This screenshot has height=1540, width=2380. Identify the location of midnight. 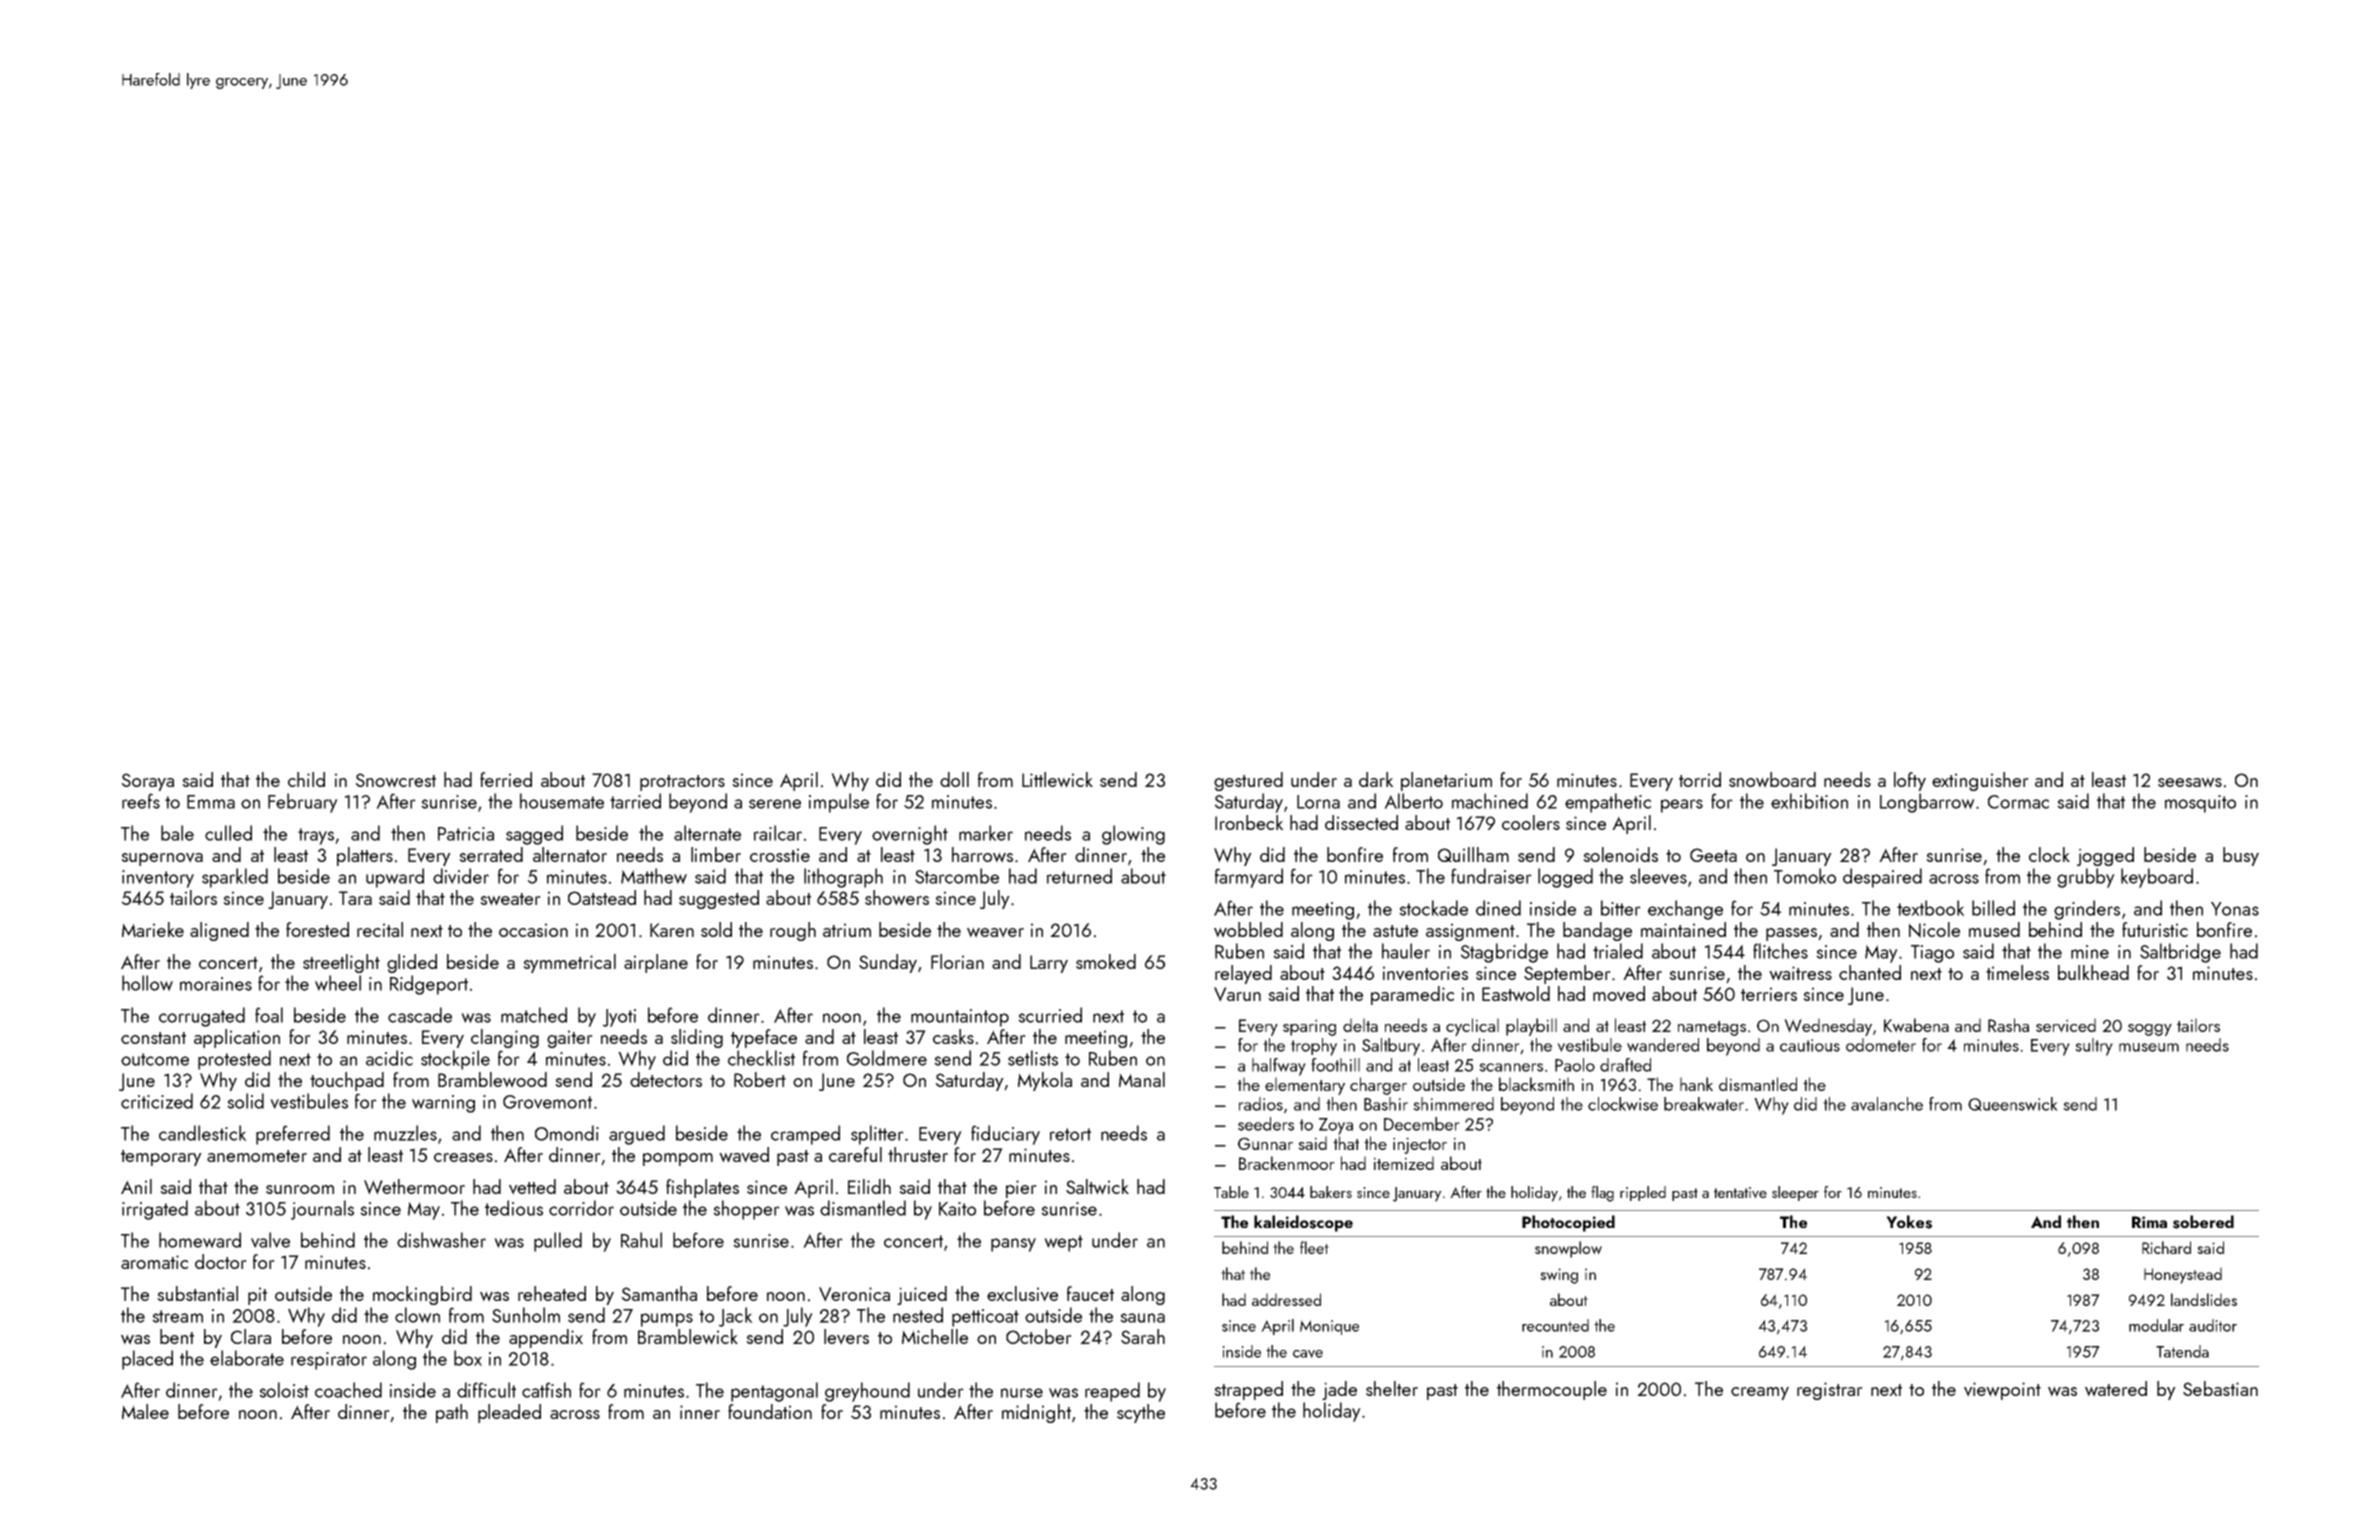
(1036, 1413).
